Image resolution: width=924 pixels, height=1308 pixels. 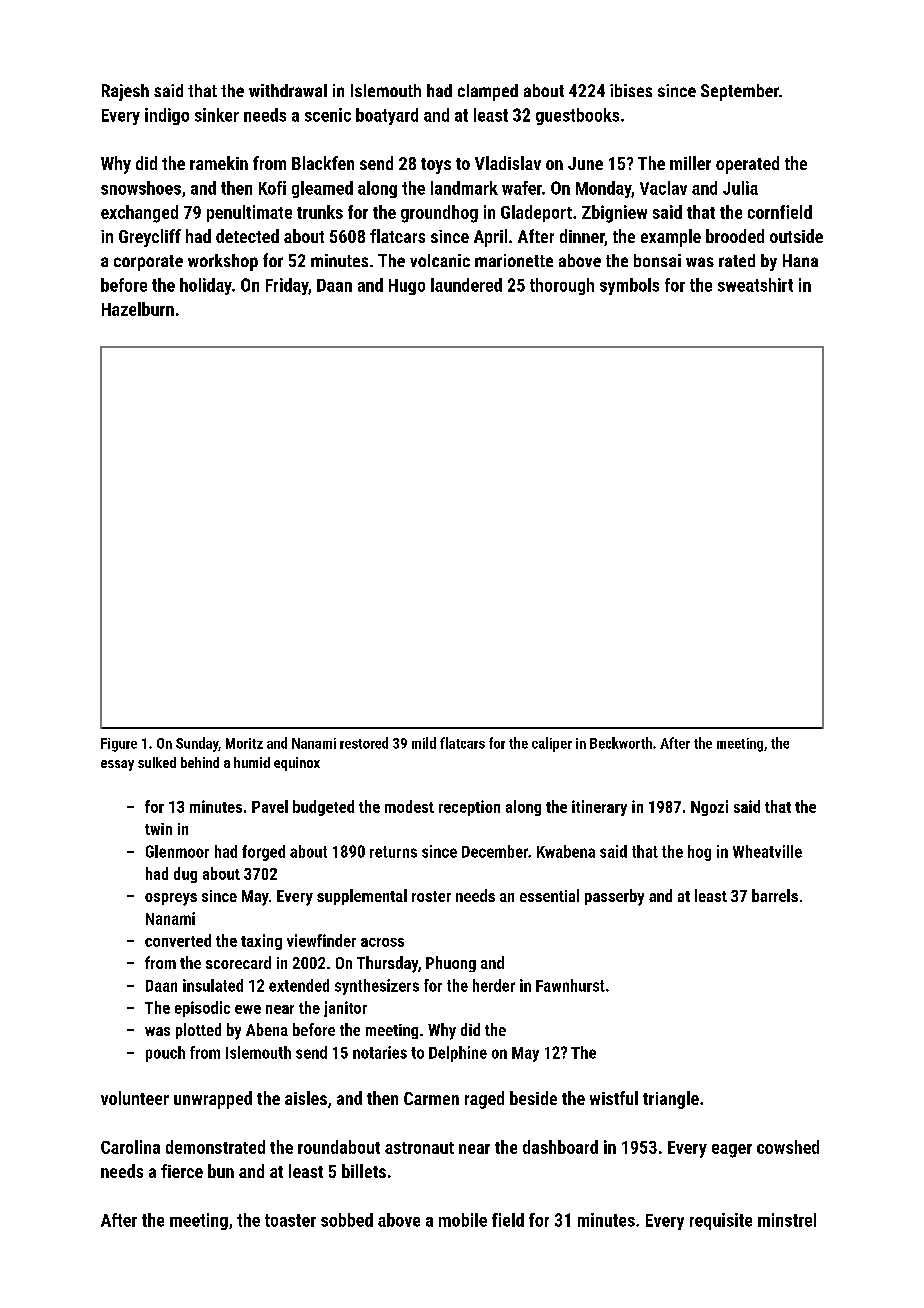 I want to click on fierce, so click(x=182, y=1171).
